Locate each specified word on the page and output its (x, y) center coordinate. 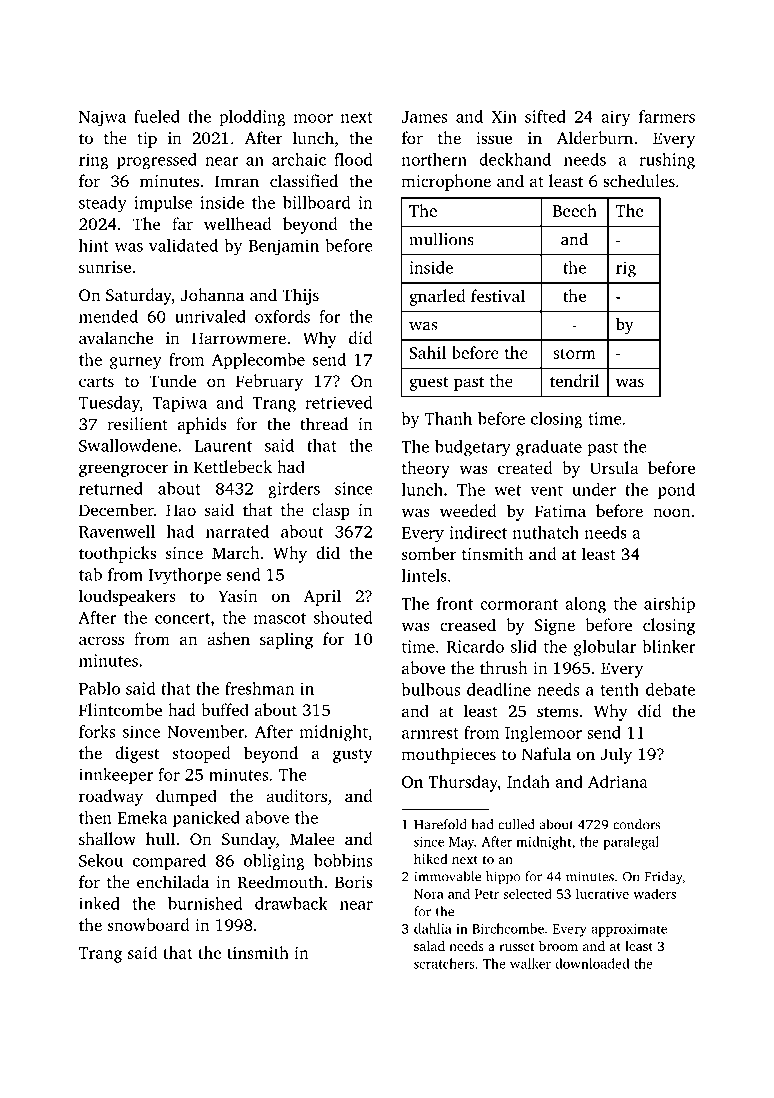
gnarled (437, 297)
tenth (619, 689)
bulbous (431, 689)
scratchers (444, 963)
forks (97, 731)
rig (626, 269)
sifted (545, 116)
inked (99, 903)
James (424, 117)
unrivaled (210, 316)
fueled (157, 116)
